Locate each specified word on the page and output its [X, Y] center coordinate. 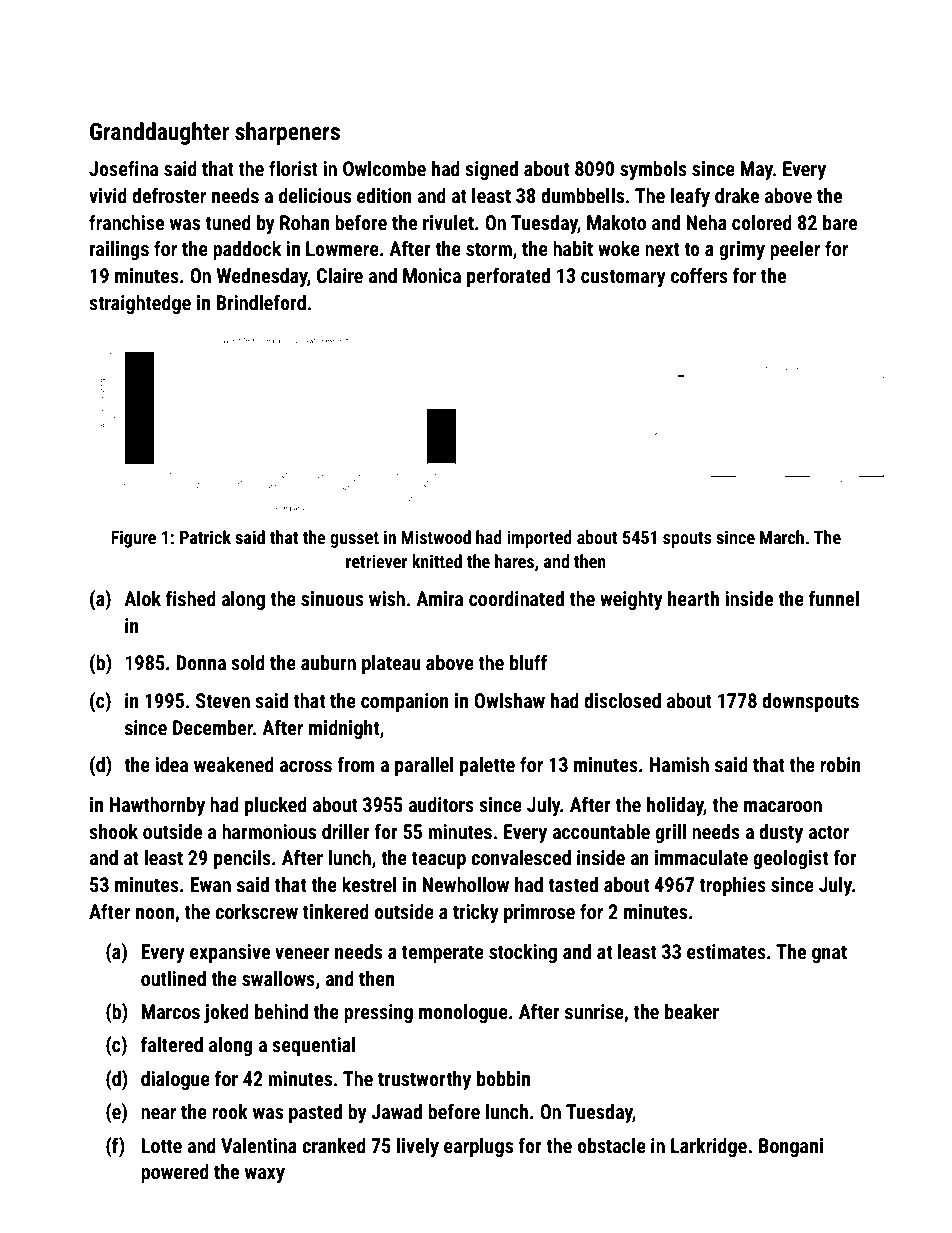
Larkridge [709, 1147]
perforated [508, 277]
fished [191, 598]
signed [491, 170]
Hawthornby [157, 806]
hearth [693, 598]
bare [840, 222]
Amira [439, 598]
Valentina [259, 1145]
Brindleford [261, 302]
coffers [699, 275]
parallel [424, 766]
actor [828, 832]
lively [418, 1147]
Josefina [123, 168]
